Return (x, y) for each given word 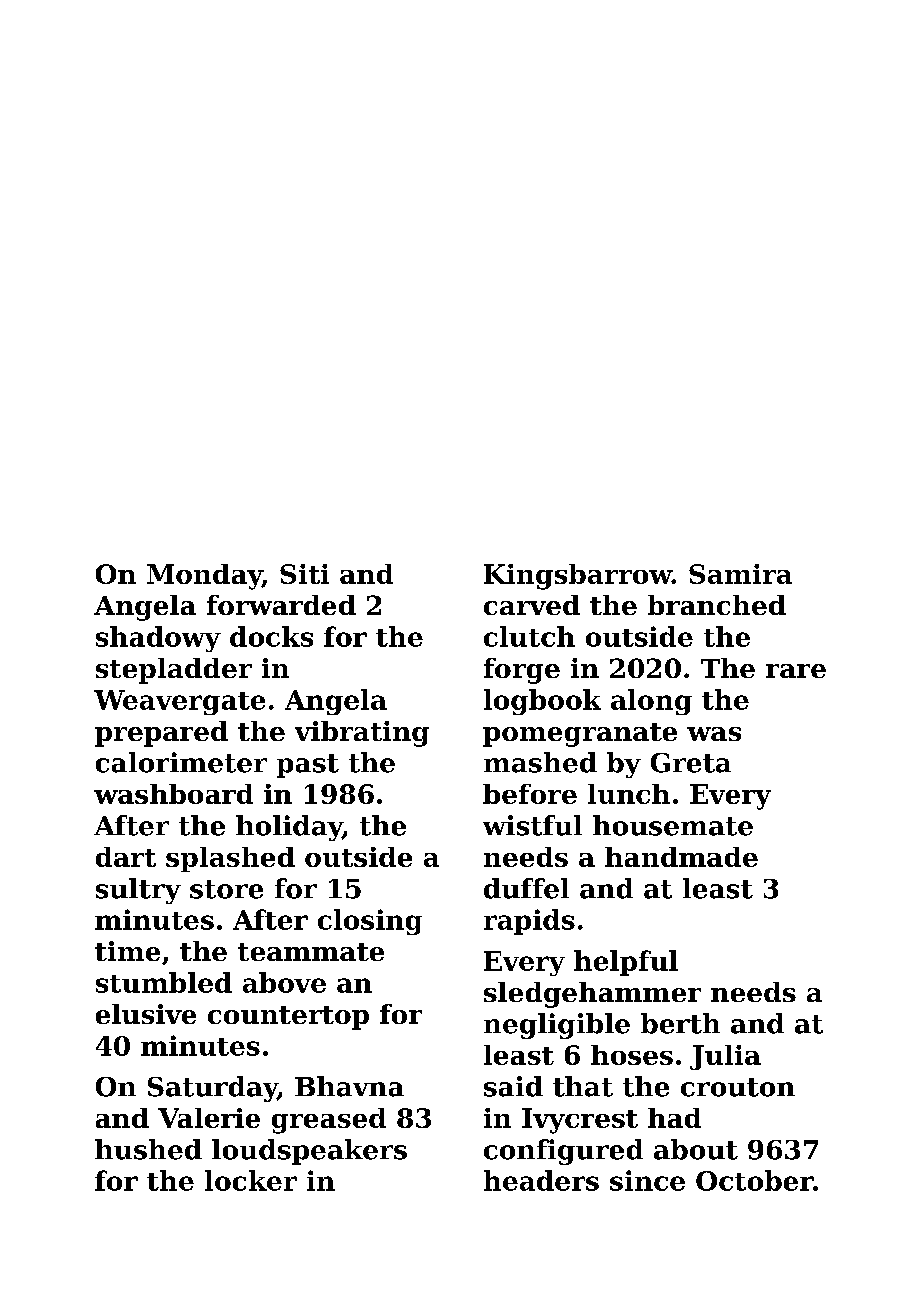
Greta (691, 763)
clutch (529, 636)
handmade (681, 857)
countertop (288, 1018)
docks (271, 636)
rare (796, 671)
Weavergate (179, 702)
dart (126, 857)
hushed (148, 1149)
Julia (725, 1057)
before (530, 794)
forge (522, 671)
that (583, 1086)
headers (541, 1180)
